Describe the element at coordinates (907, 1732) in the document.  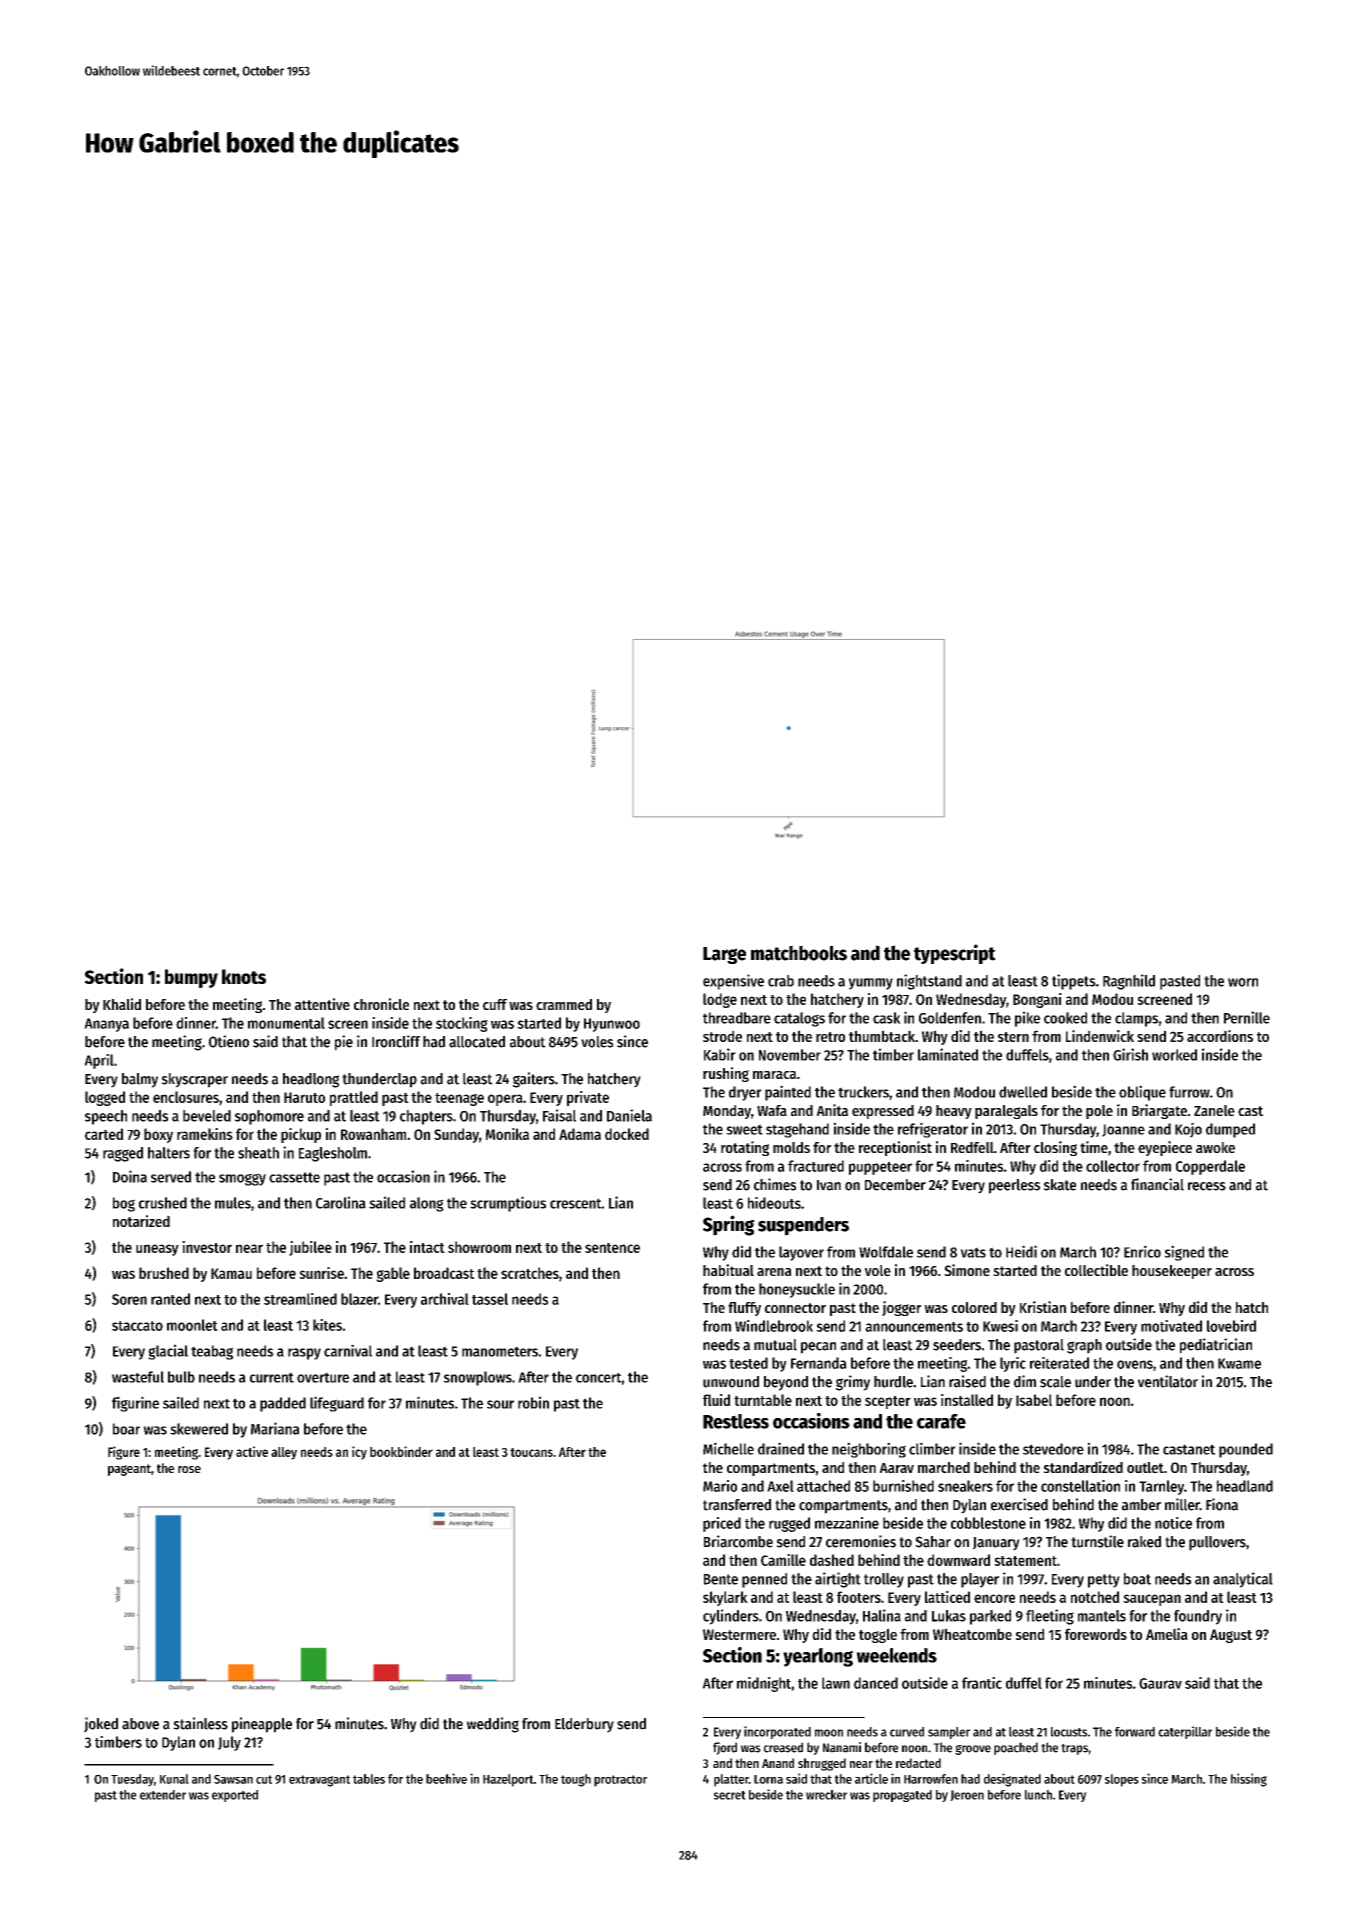
I see `curved` at that location.
